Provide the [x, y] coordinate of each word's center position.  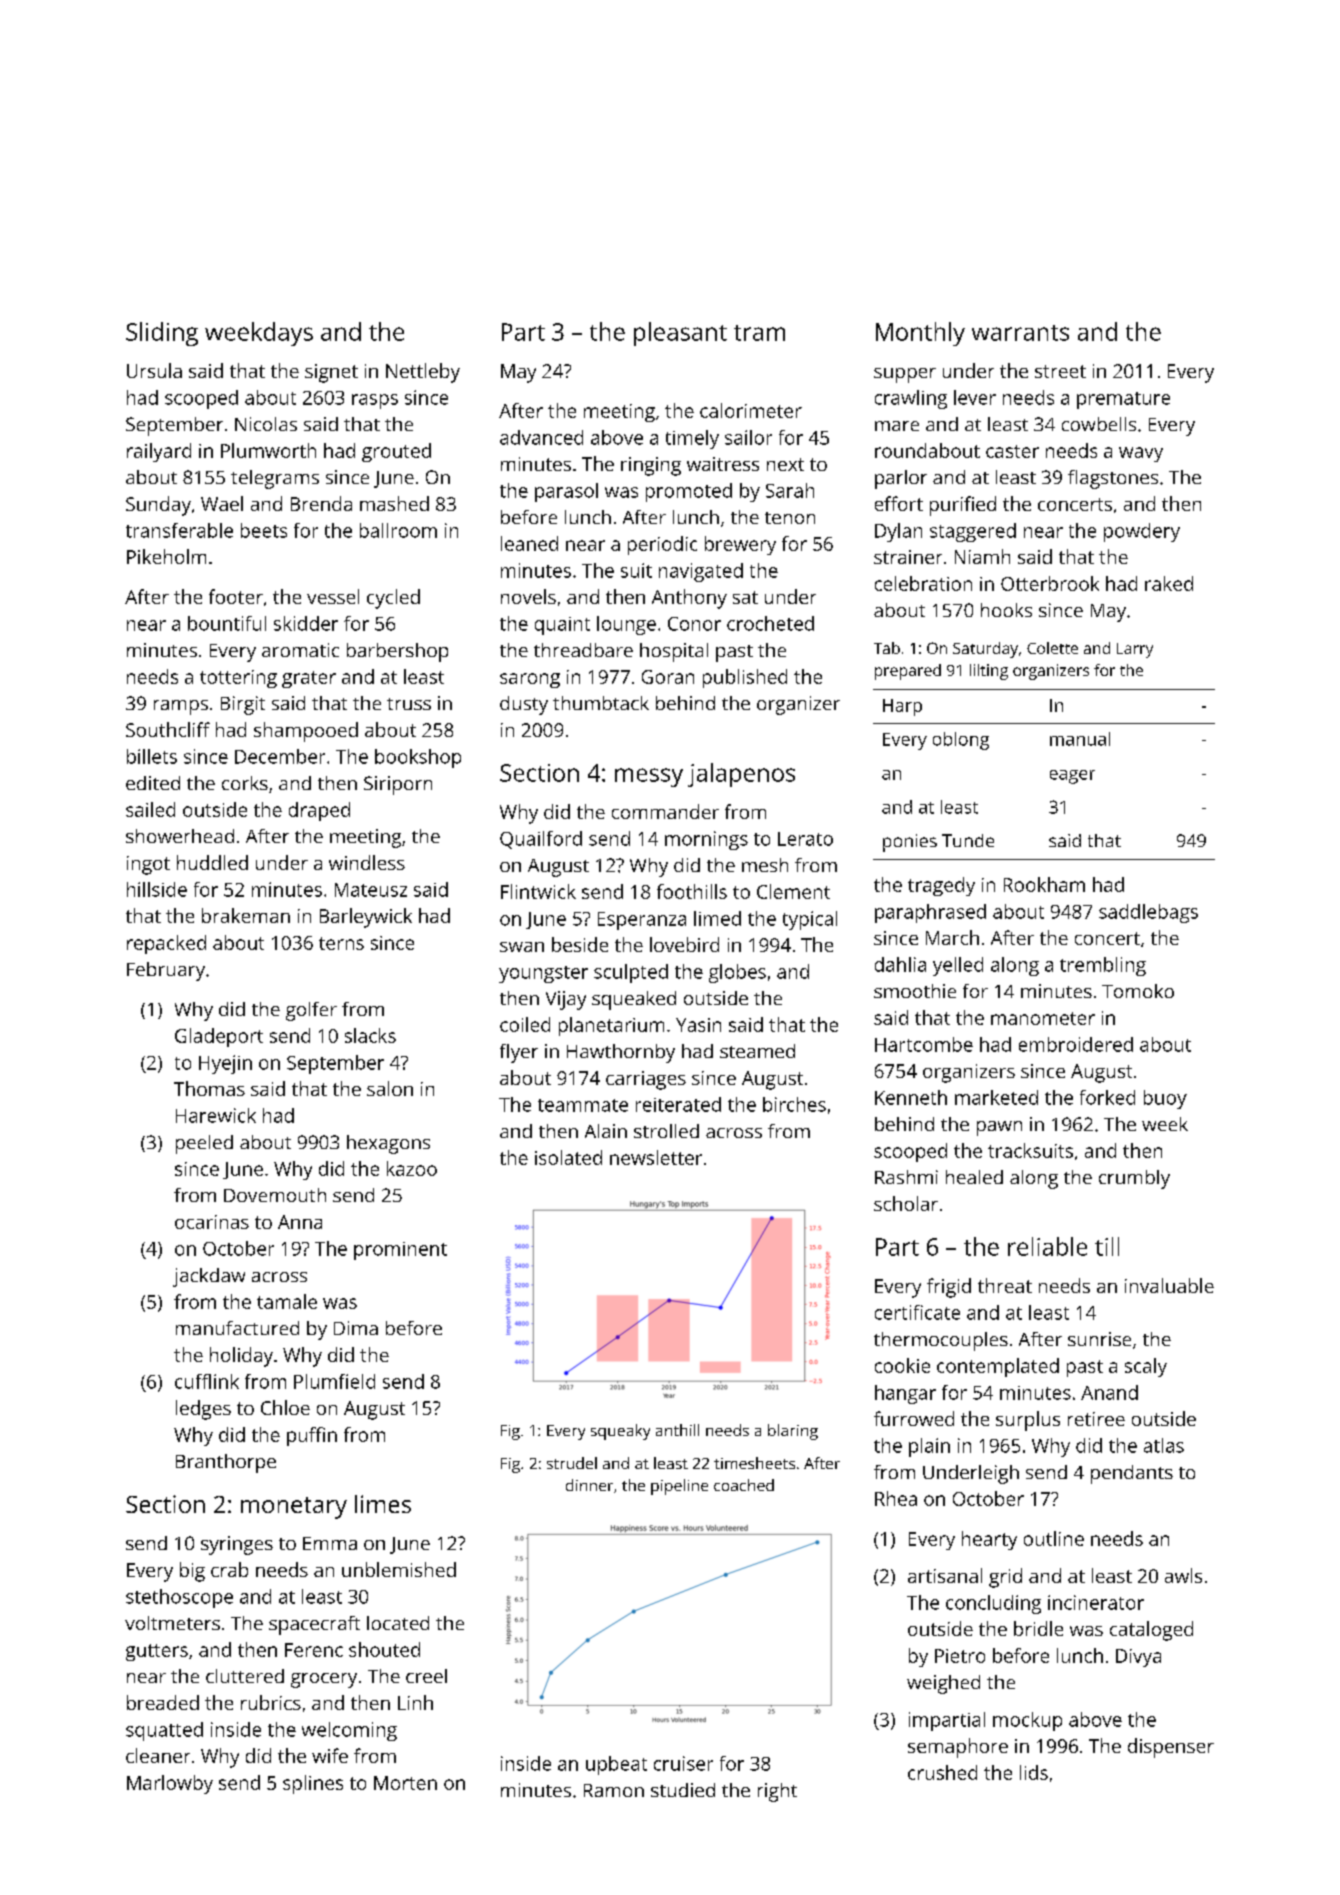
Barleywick [366, 918]
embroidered [1076, 1044]
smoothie [915, 991]
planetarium [611, 1026]
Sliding [162, 334]
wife [330, 1755]
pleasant [680, 334]
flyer [519, 1053]
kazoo [412, 1168]
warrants [1020, 333]
